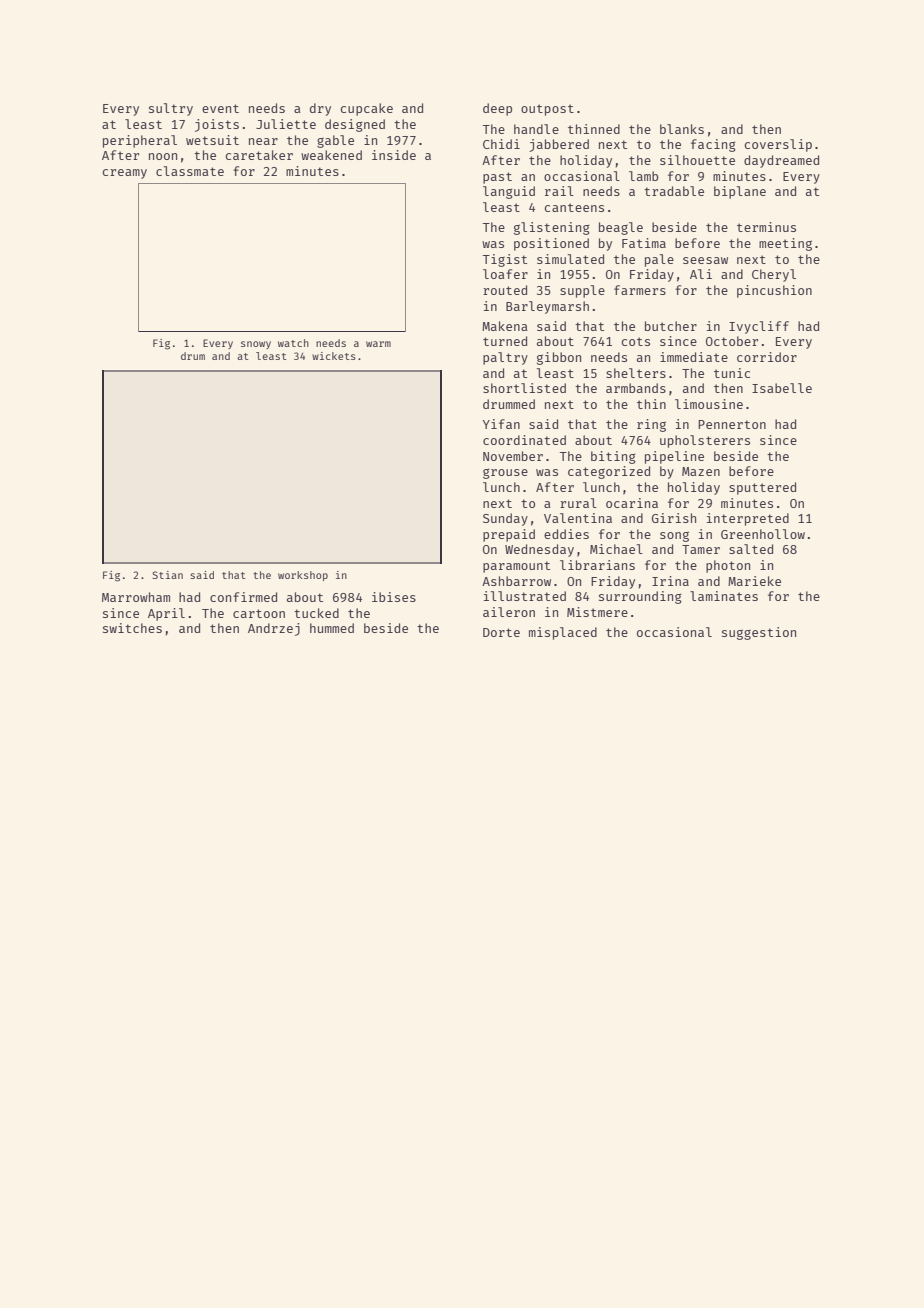  I want to click on shortlisted, so click(524, 388).
